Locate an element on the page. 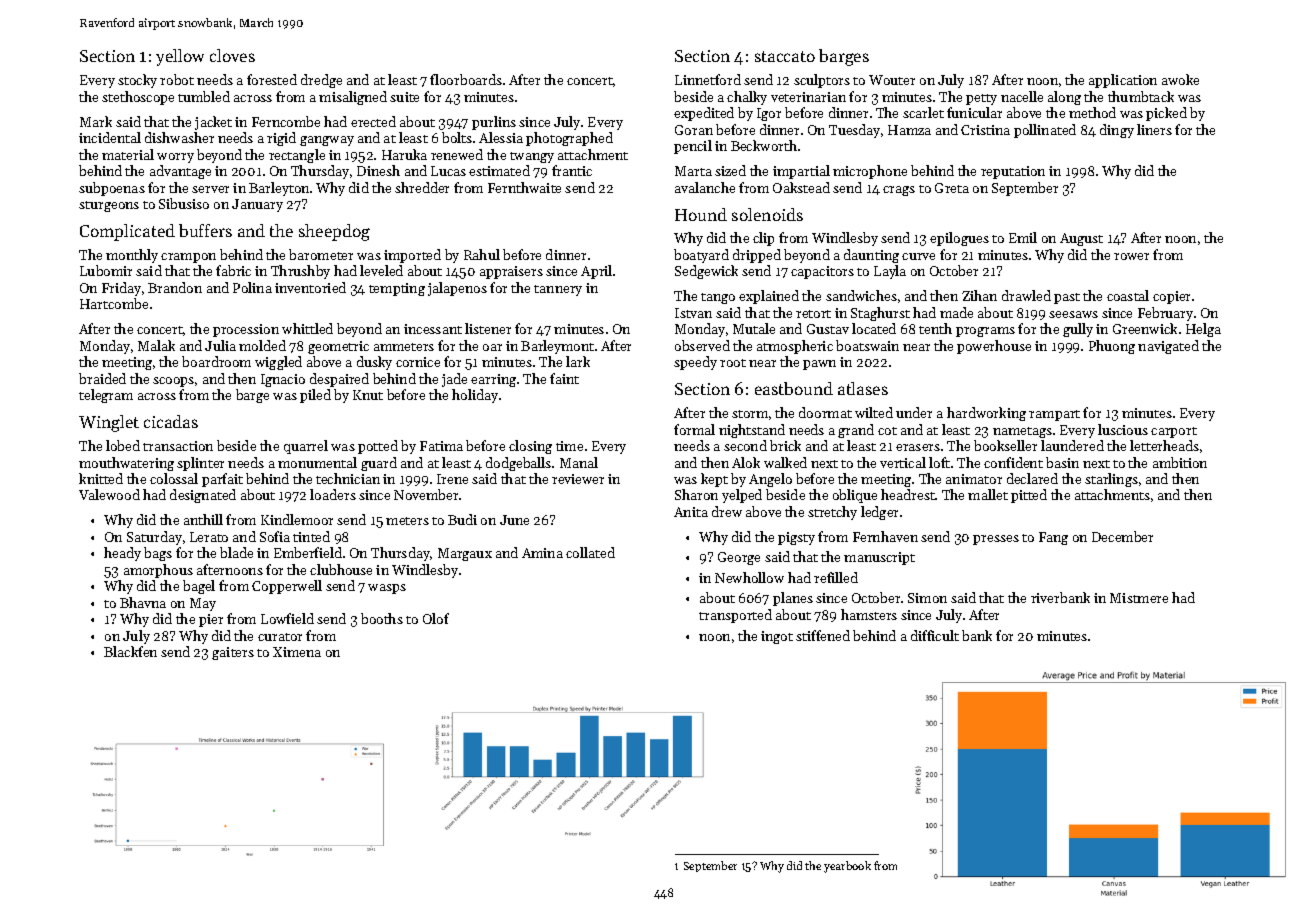 This image has width=1308, height=924. Wouter is located at coordinates (892, 80).
